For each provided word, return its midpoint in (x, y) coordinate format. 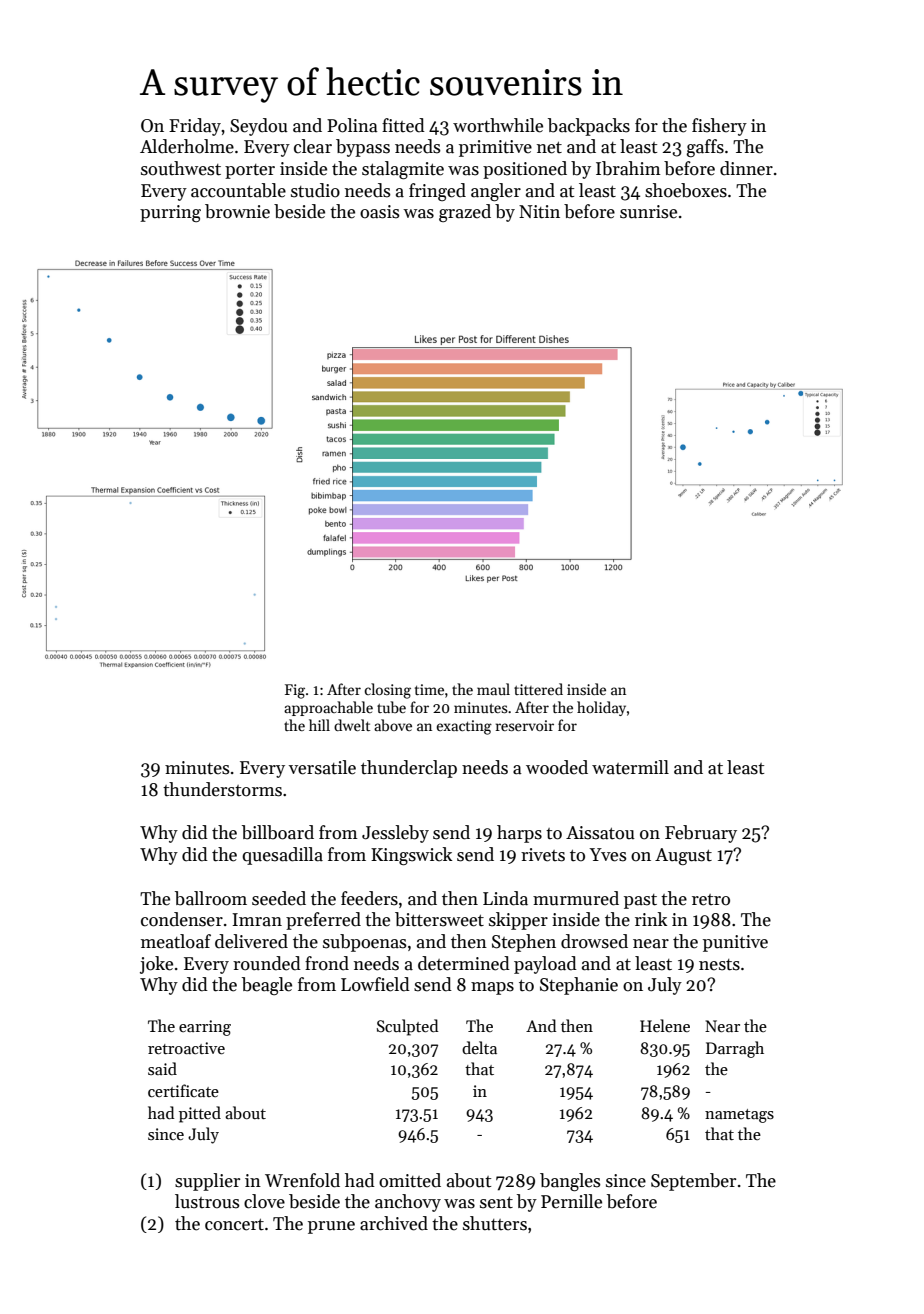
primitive (495, 148)
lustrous (207, 1201)
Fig (295, 691)
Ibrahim (628, 168)
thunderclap (409, 769)
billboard (278, 832)
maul (493, 689)
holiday (601, 708)
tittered (538, 689)
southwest (181, 168)
